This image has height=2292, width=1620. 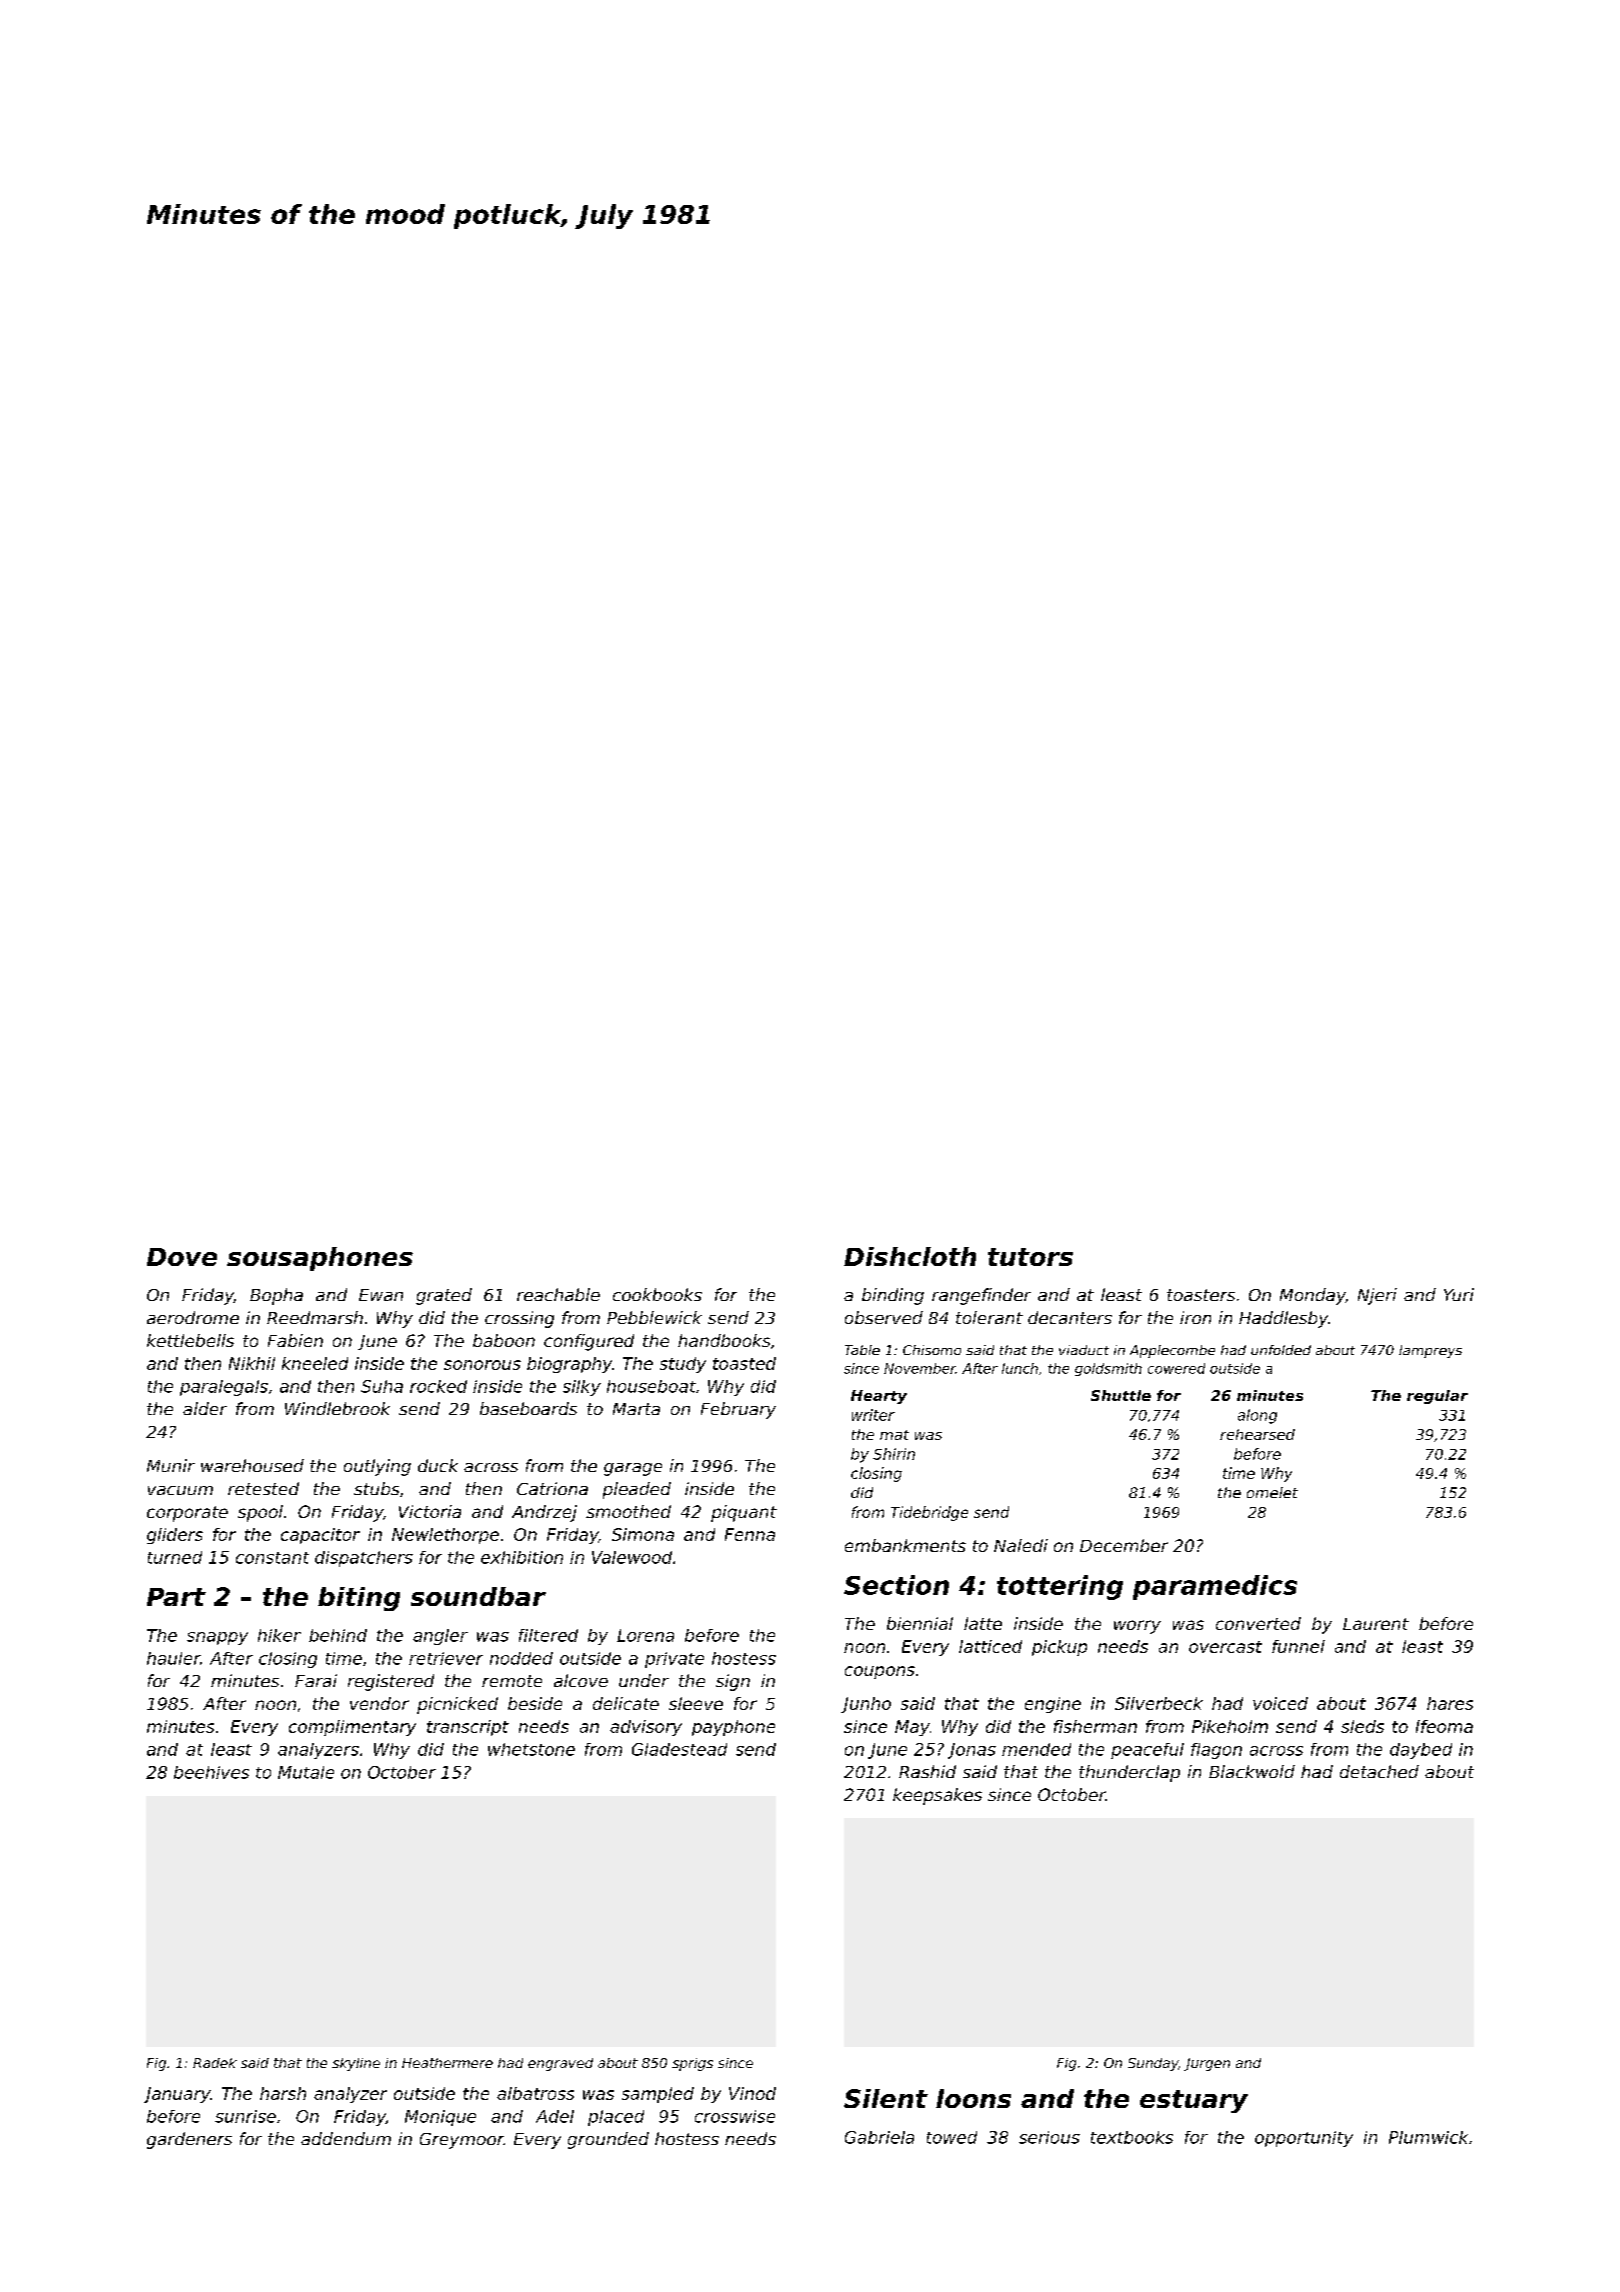 What do you see at coordinates (886, 2098) in the image?
I see `Silent` at bounding box center [886, 2098].
